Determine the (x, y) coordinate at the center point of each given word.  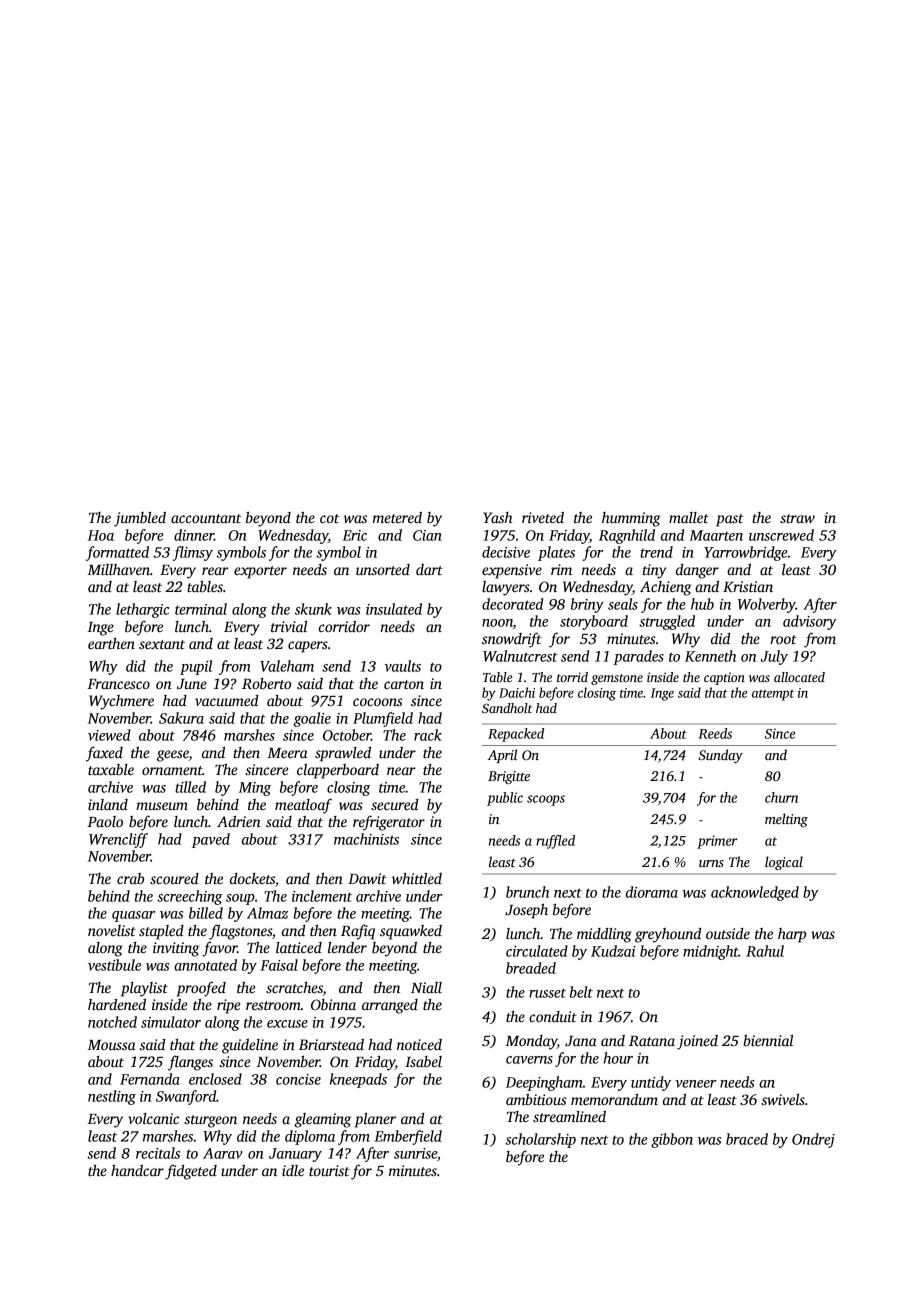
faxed (104, 754)
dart (429, 569)
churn (781, 797)
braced (747, 1139)
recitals (158, 1153)
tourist (329, 1170)
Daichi (517, 692)
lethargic (142, 610)
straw (797, 518)
